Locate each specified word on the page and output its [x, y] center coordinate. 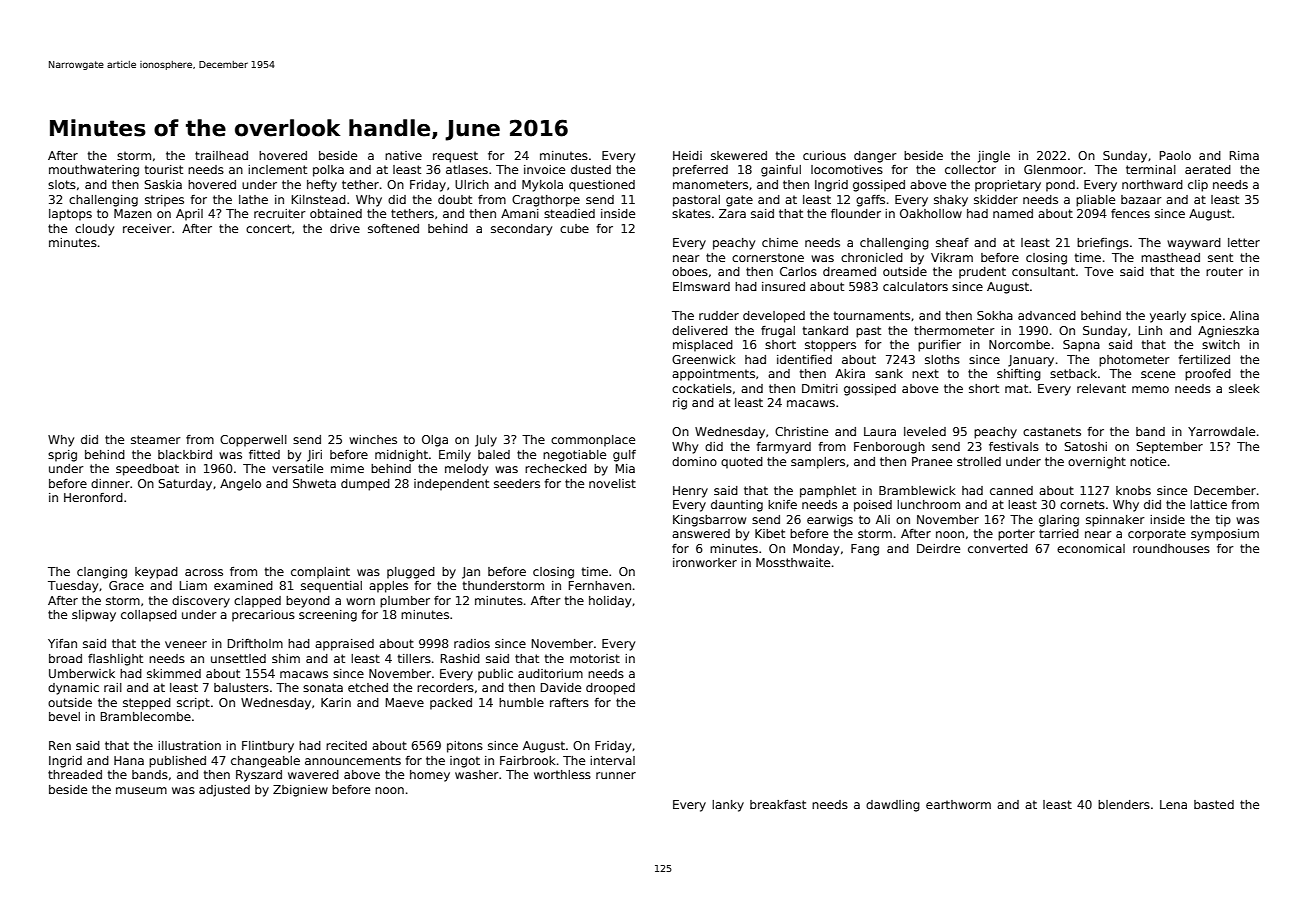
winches [373, 439]
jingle [994, 157]
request [455, 157]
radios [472, 643]
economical [1091, 548]
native [403, 155]
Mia [625, 468]
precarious [263, 616]
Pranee [932, 461]
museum [141, 790]
